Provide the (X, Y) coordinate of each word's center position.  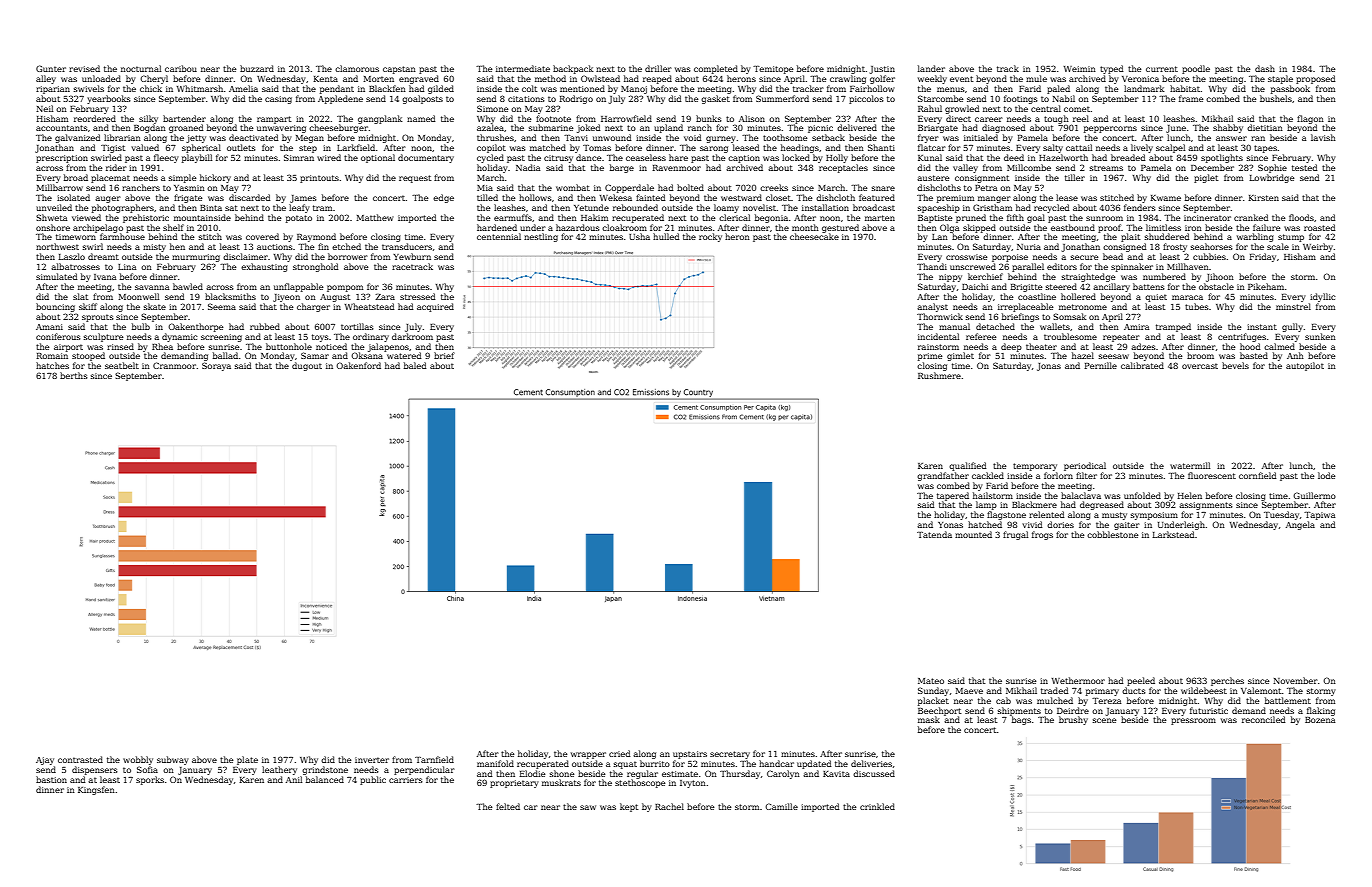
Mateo (931, 681)
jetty (196, 139)
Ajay (45, 761)
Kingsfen (96, 790)
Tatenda (934, 534)
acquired (435, 307)
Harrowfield (626, 118)
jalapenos (388, 347)
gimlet (960, 356)
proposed (1315, 79)
